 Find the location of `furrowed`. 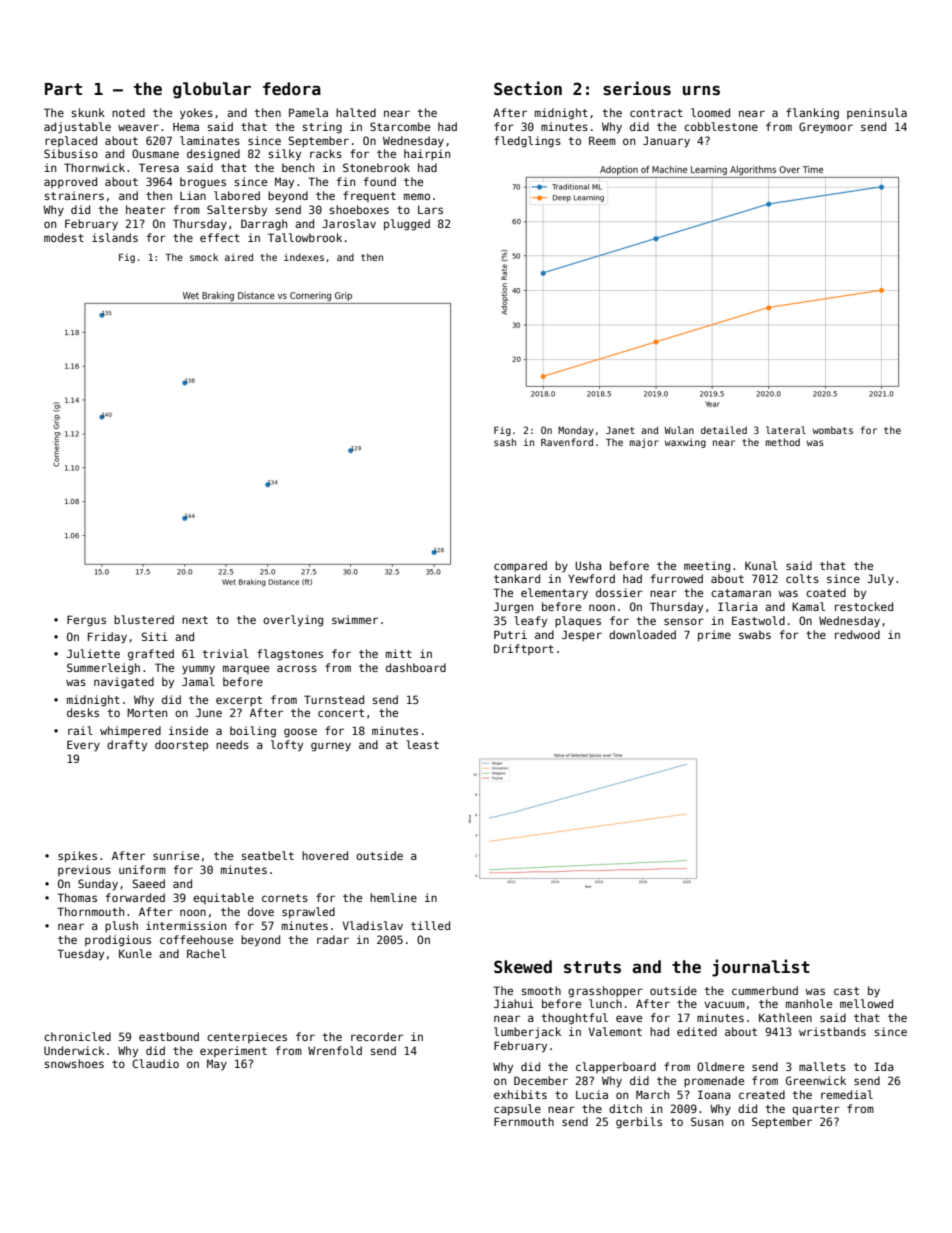

furrowed is located at coordinates (677, 578).
